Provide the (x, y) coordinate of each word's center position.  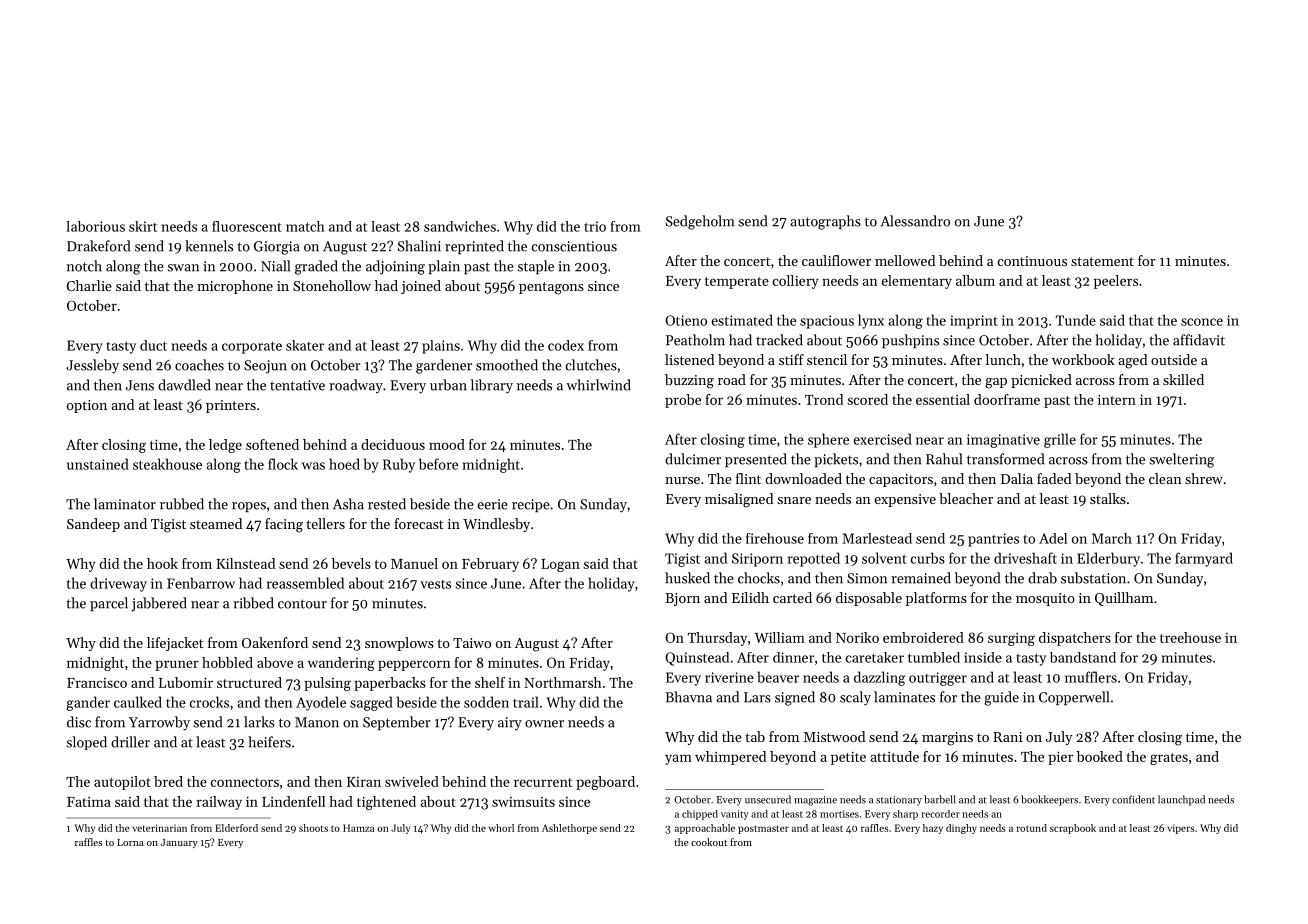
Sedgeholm (700, 222)
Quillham (1124, 599)
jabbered (159, 604)
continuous (1032, 261)
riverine (729, 677)
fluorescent (247, 226)
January (179, 843)
